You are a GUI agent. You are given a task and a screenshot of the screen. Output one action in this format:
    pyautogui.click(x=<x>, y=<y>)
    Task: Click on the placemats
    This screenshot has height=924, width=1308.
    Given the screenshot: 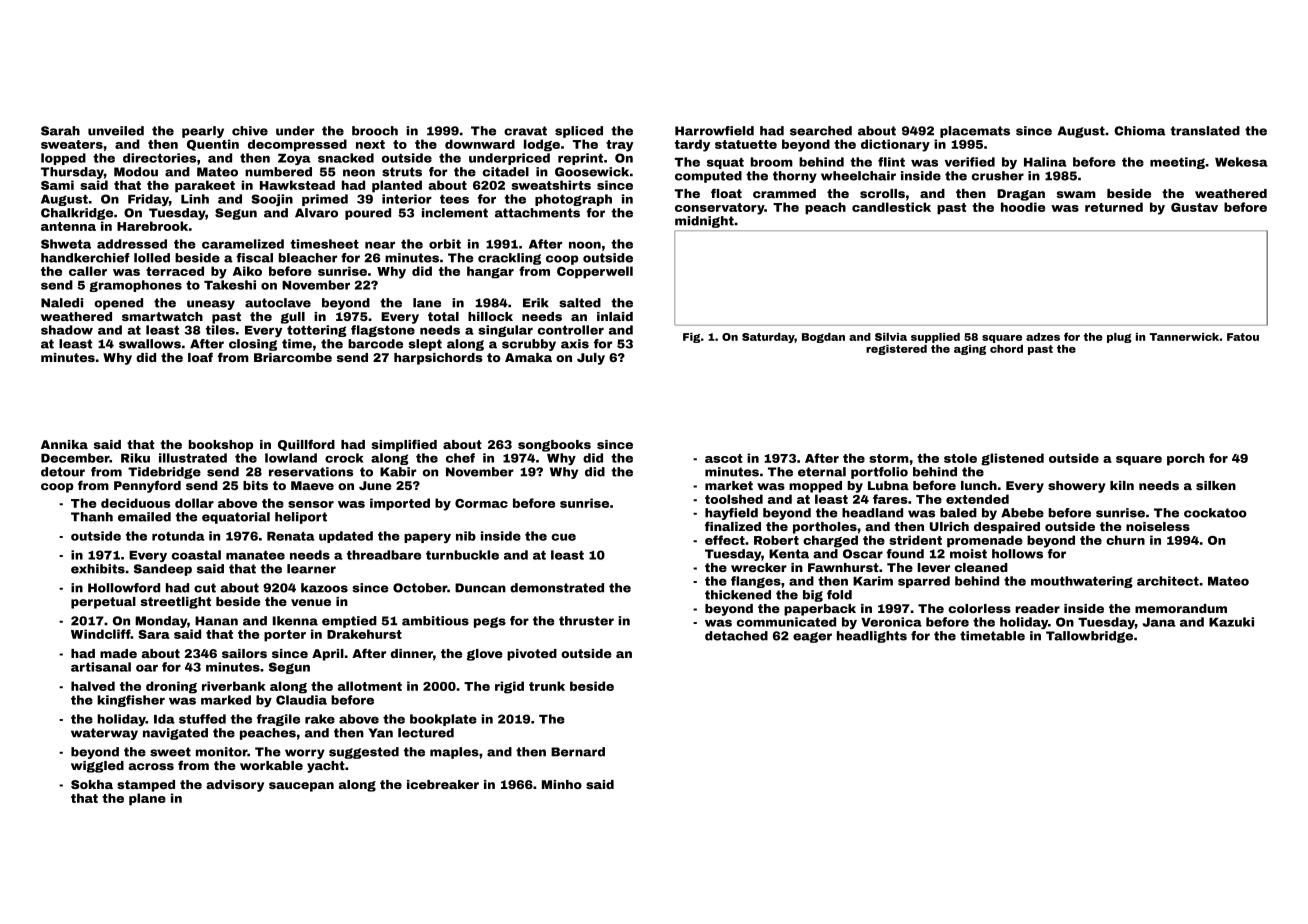 What is the action you would take?
    pyautogui.click(x=975, y=132)
